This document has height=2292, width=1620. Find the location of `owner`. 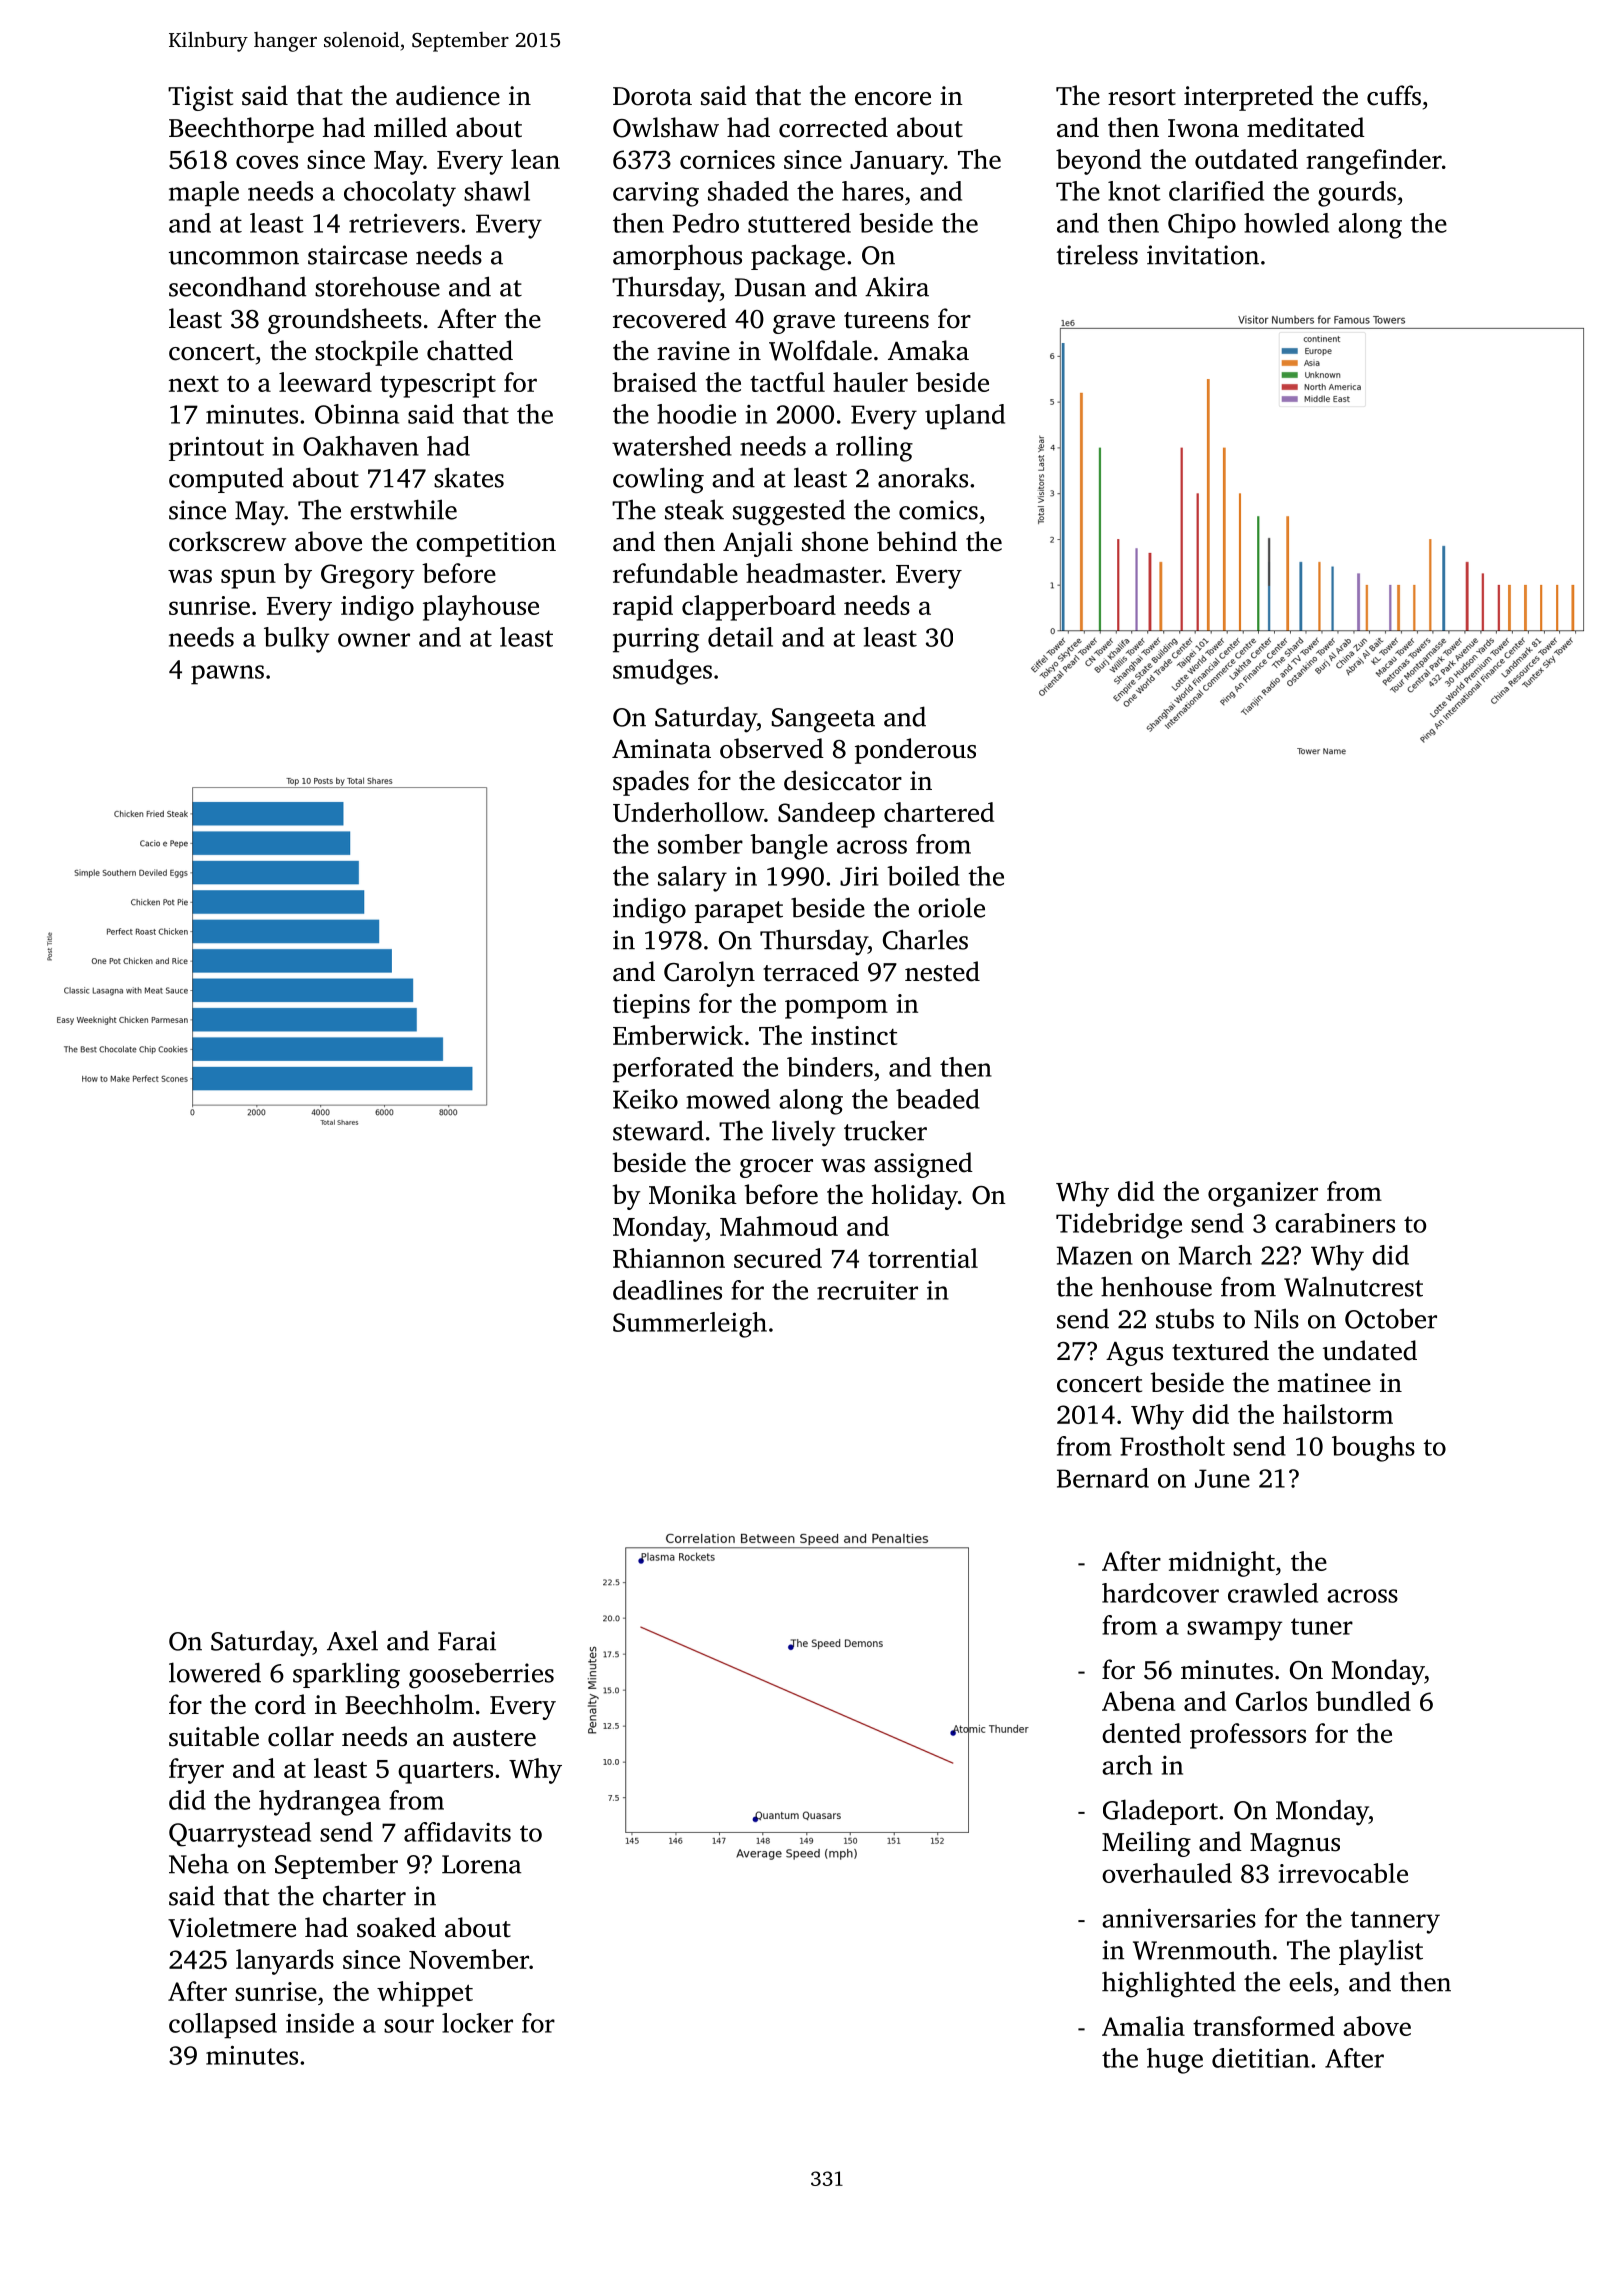

owner is located at coordinates (374, 640).
